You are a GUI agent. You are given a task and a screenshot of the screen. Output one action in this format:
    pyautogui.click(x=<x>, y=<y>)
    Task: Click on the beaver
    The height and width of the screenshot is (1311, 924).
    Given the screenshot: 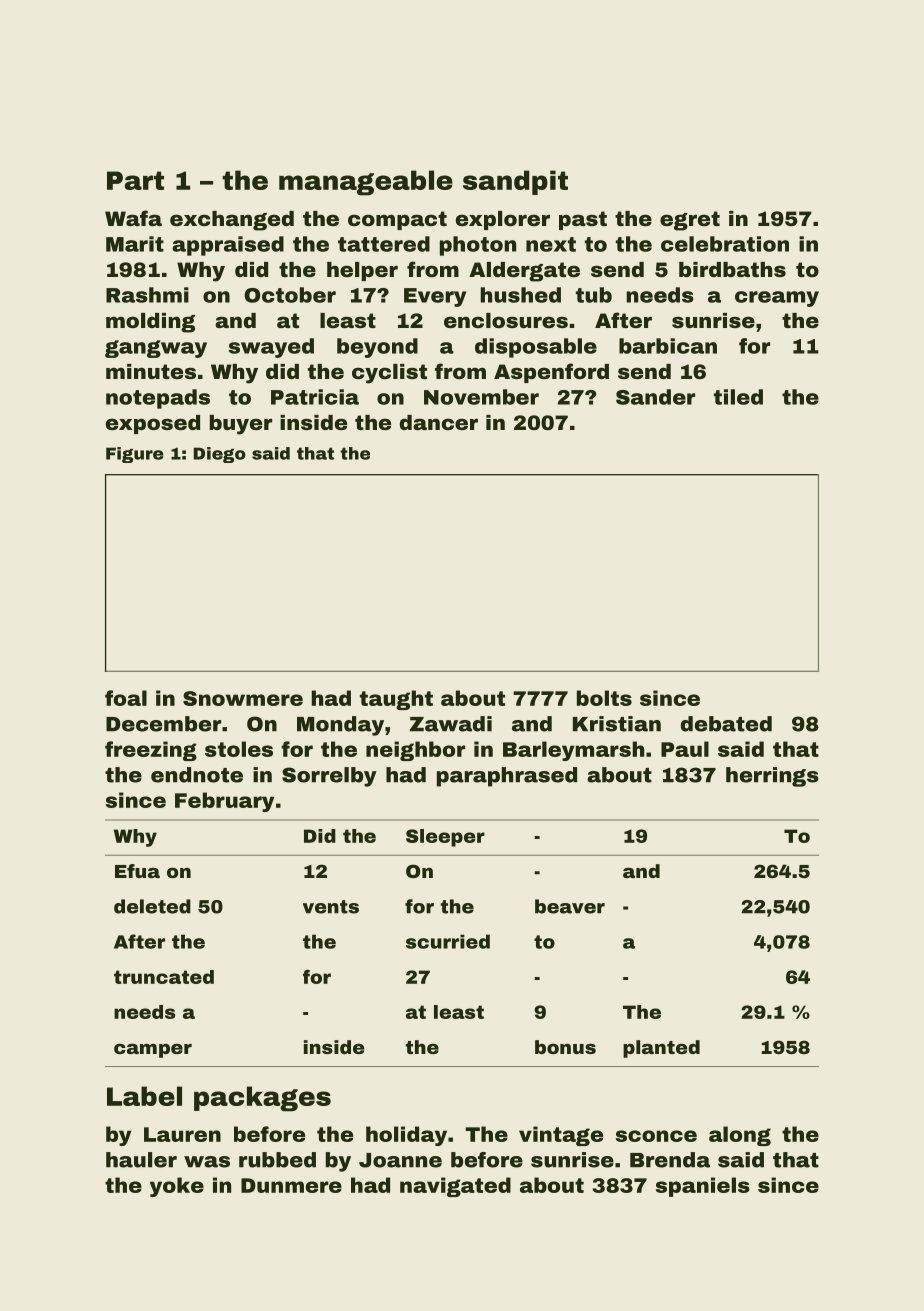 What is the action you would take?
    pyautogui.click(x=570, y=906)
